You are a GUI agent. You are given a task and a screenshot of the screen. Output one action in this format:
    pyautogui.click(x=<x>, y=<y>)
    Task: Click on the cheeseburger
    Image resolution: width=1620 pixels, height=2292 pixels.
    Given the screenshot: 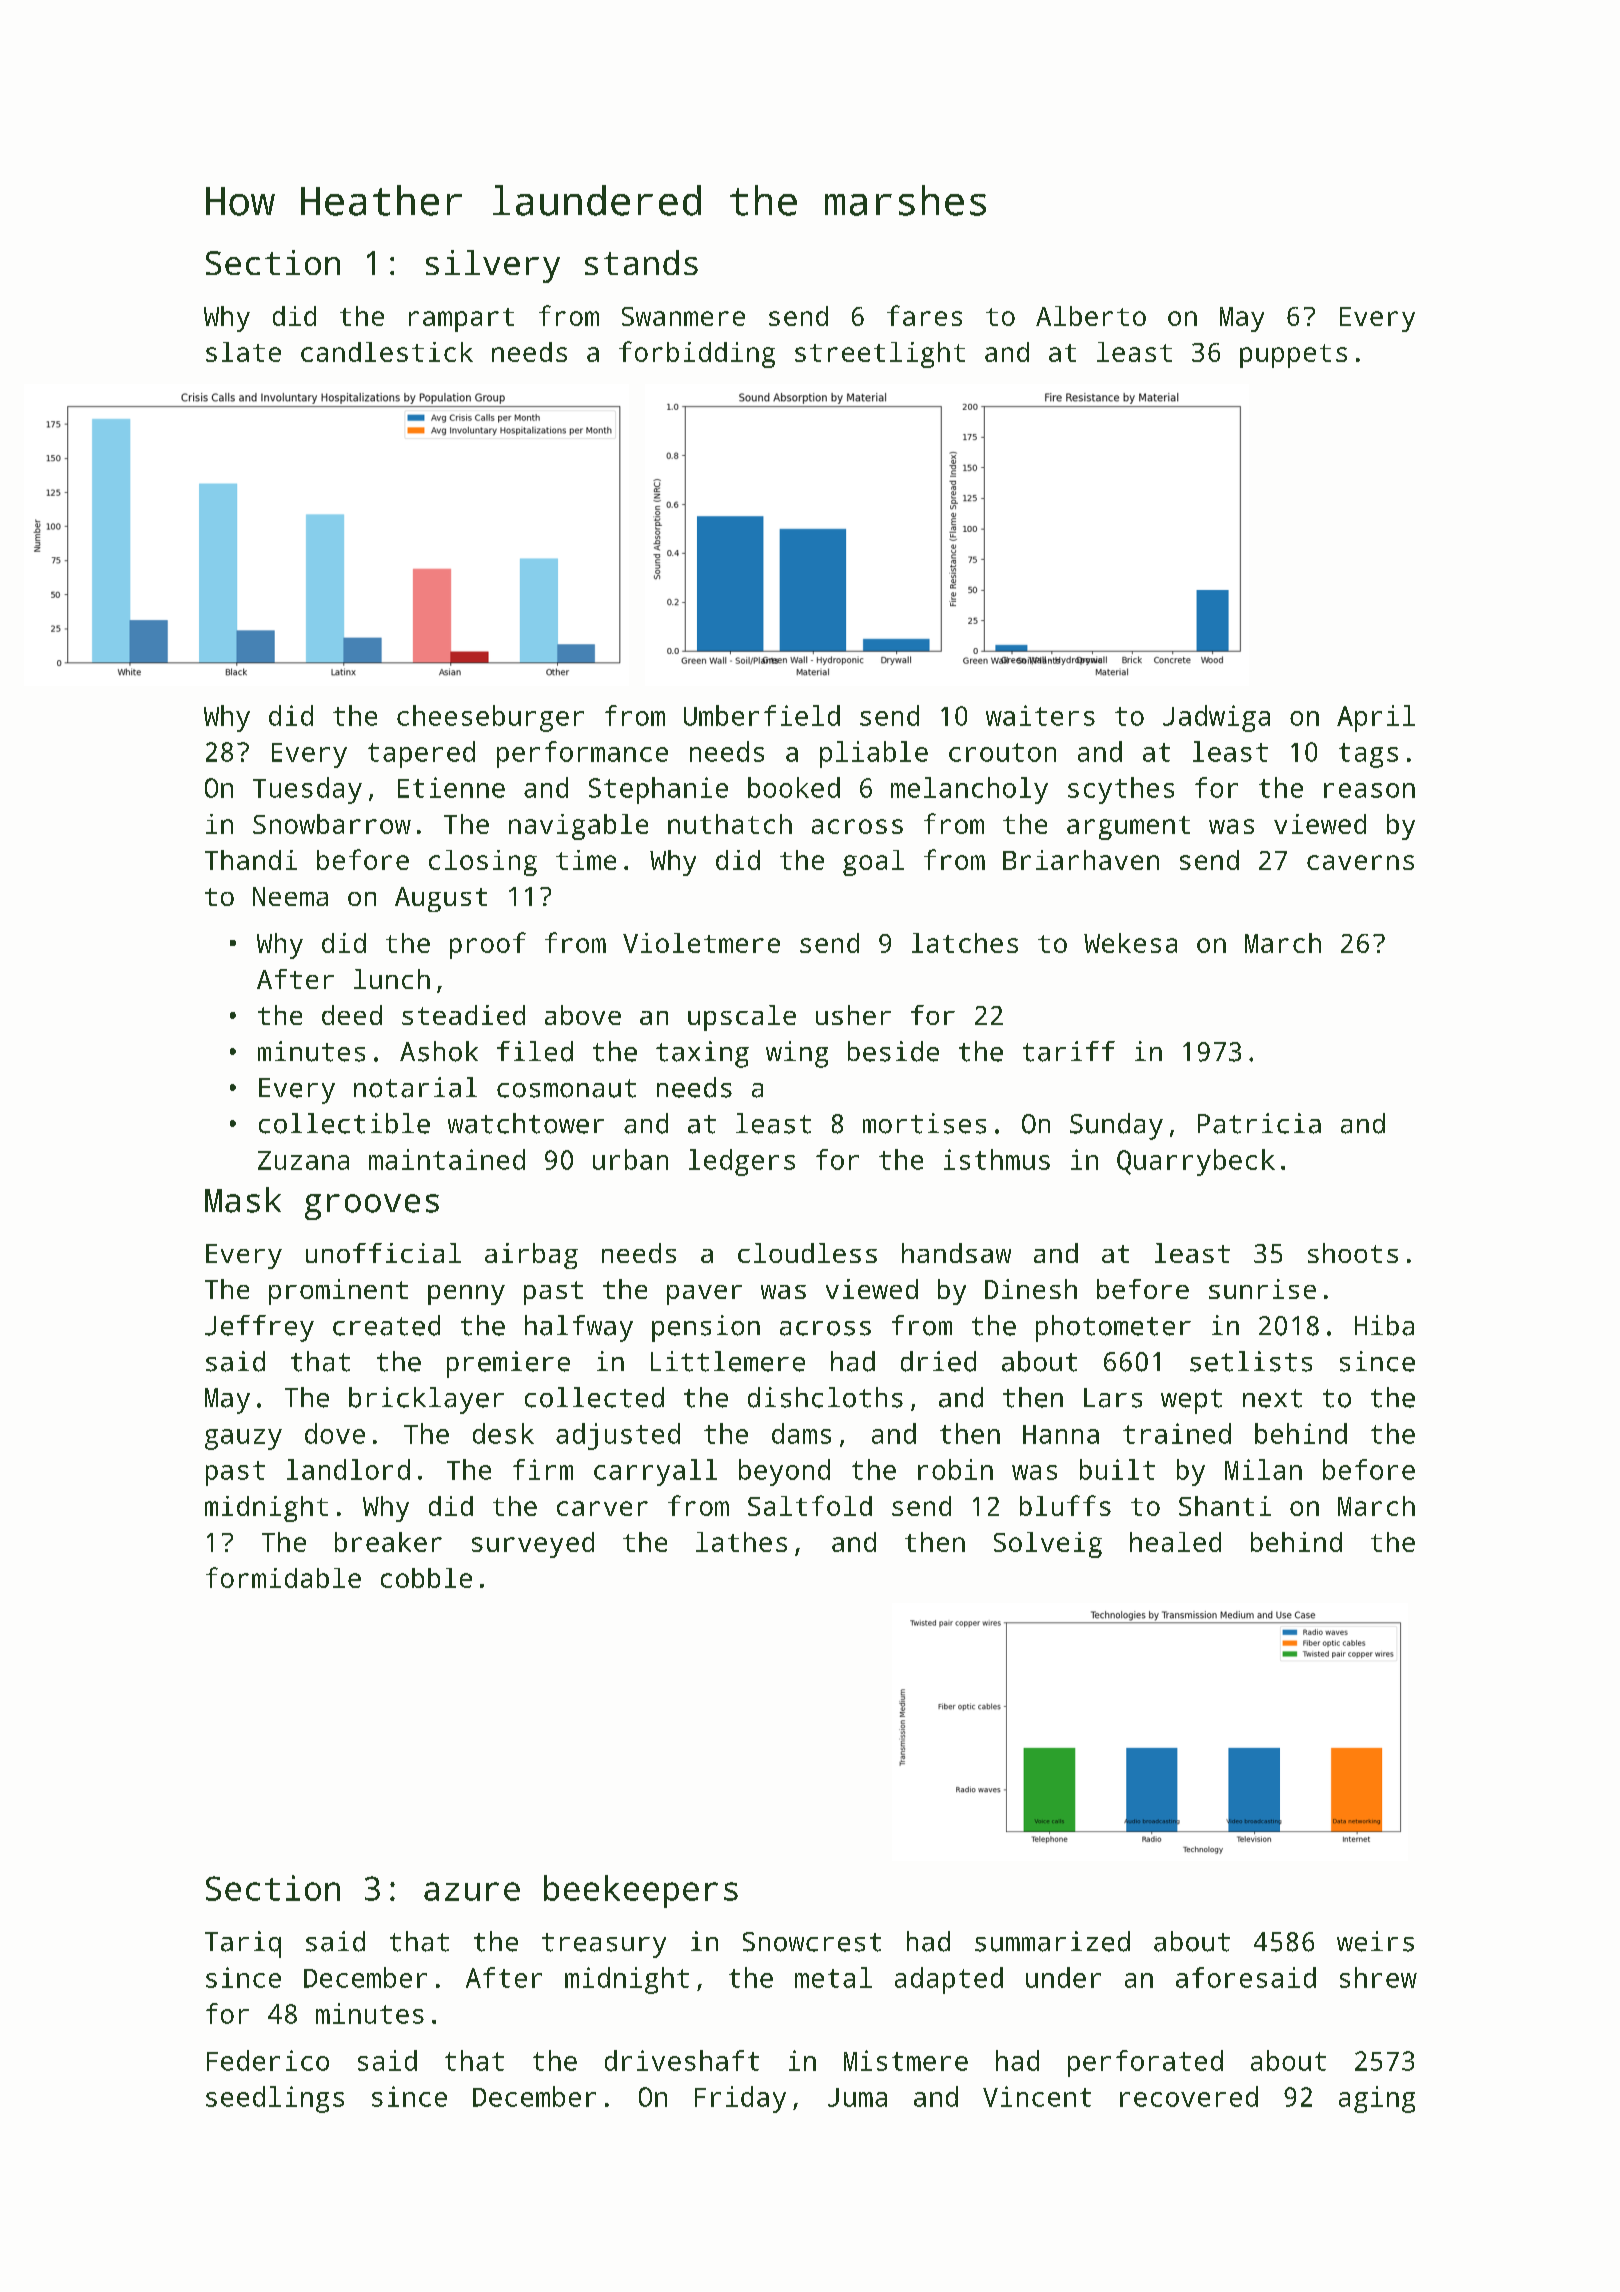 What is the action you would take?
    pyautogui.click(x=490, y=718)
